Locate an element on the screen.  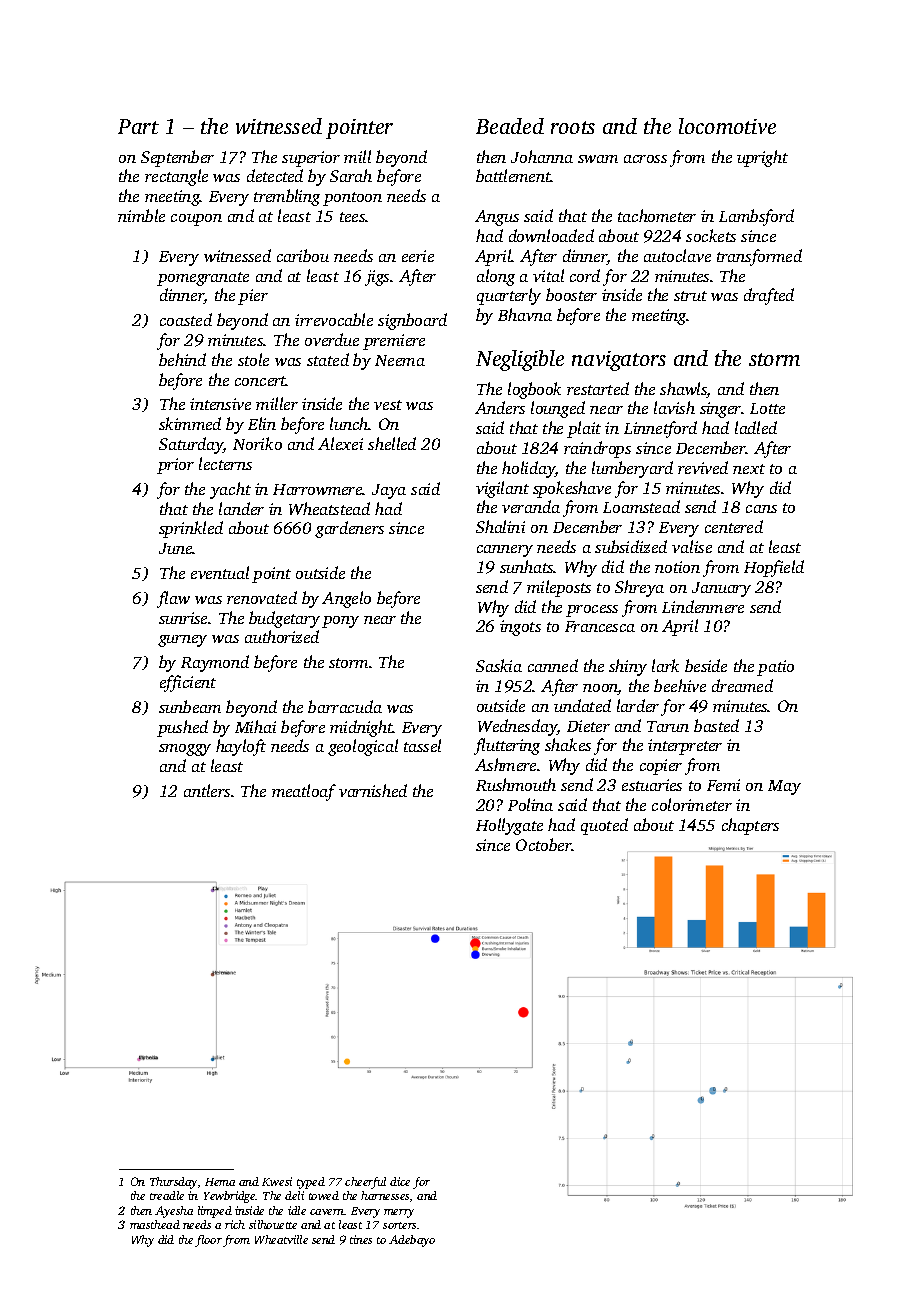
masthead is located at coordinates (155, 1224).
